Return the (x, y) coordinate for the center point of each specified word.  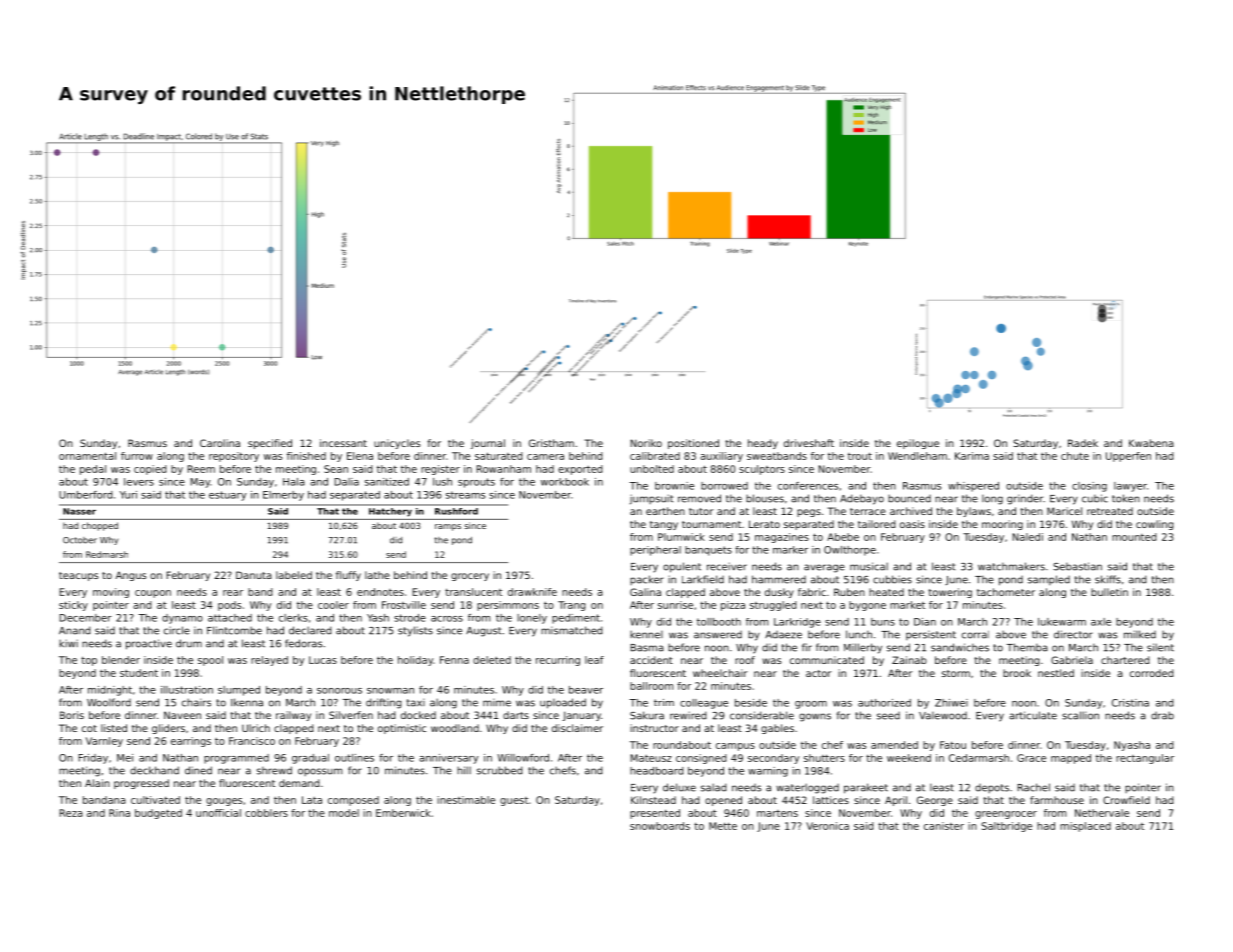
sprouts (476, 483)
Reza (71, 813)
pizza (733, 606)
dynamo (182, 619)
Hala (294, 482)
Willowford (523, 758)
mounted (1134, 537)
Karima (972, 456)
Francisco (252, 741)
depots (992, 788)
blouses (765, 498)
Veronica (827, 826)
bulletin (1109, 592)
